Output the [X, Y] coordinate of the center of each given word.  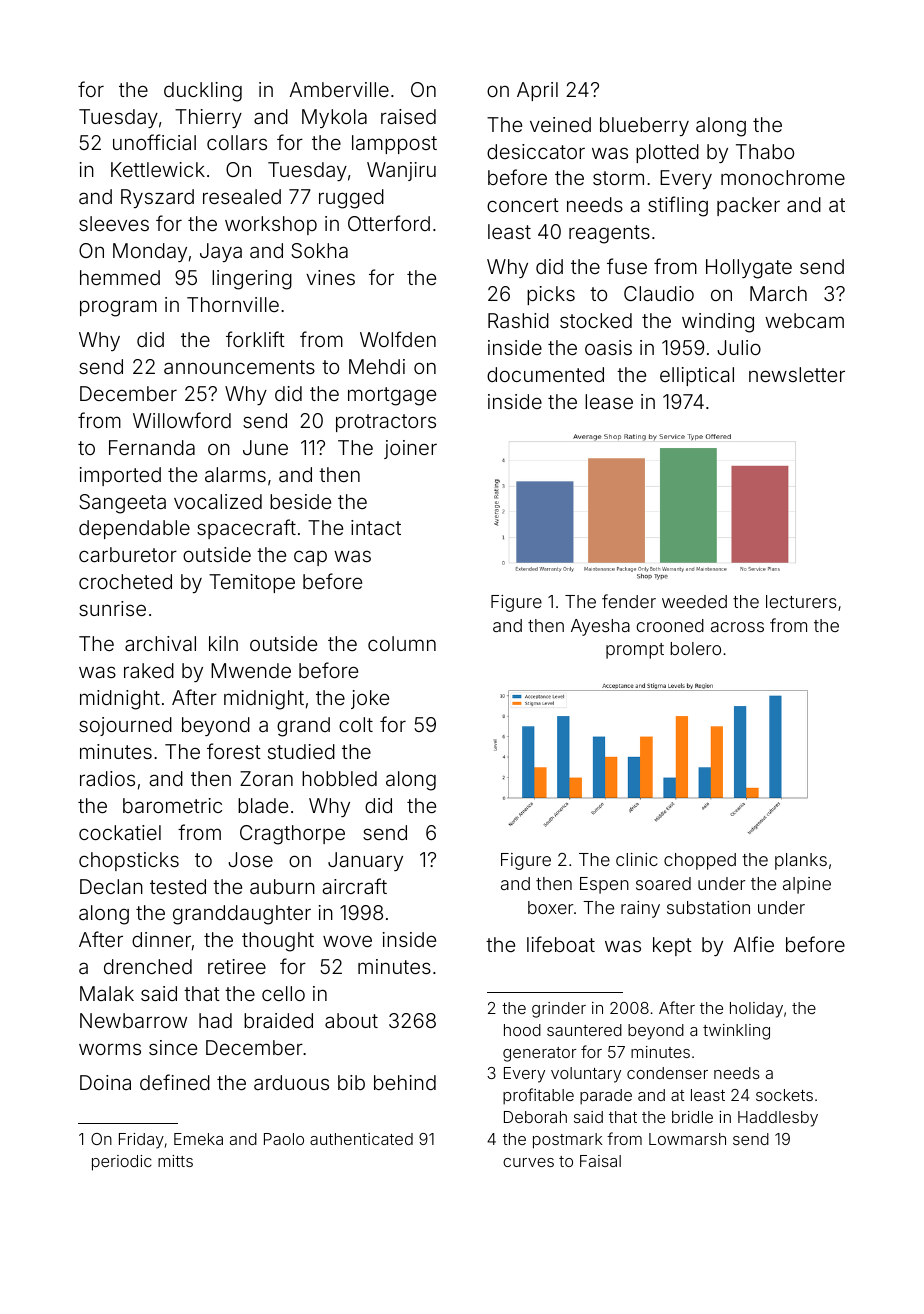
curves [528, 1162]
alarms [235, 474]
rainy [640, 909]
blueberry [644, 126]
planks [801, 861]
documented [545, 374]
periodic [122, 1163]
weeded [694, 601]
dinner [161, 939]
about [351, 1020]
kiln [223, 643]
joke [370, 699]
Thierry [208, 118]
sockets [784, 1095]
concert [523, 205]
